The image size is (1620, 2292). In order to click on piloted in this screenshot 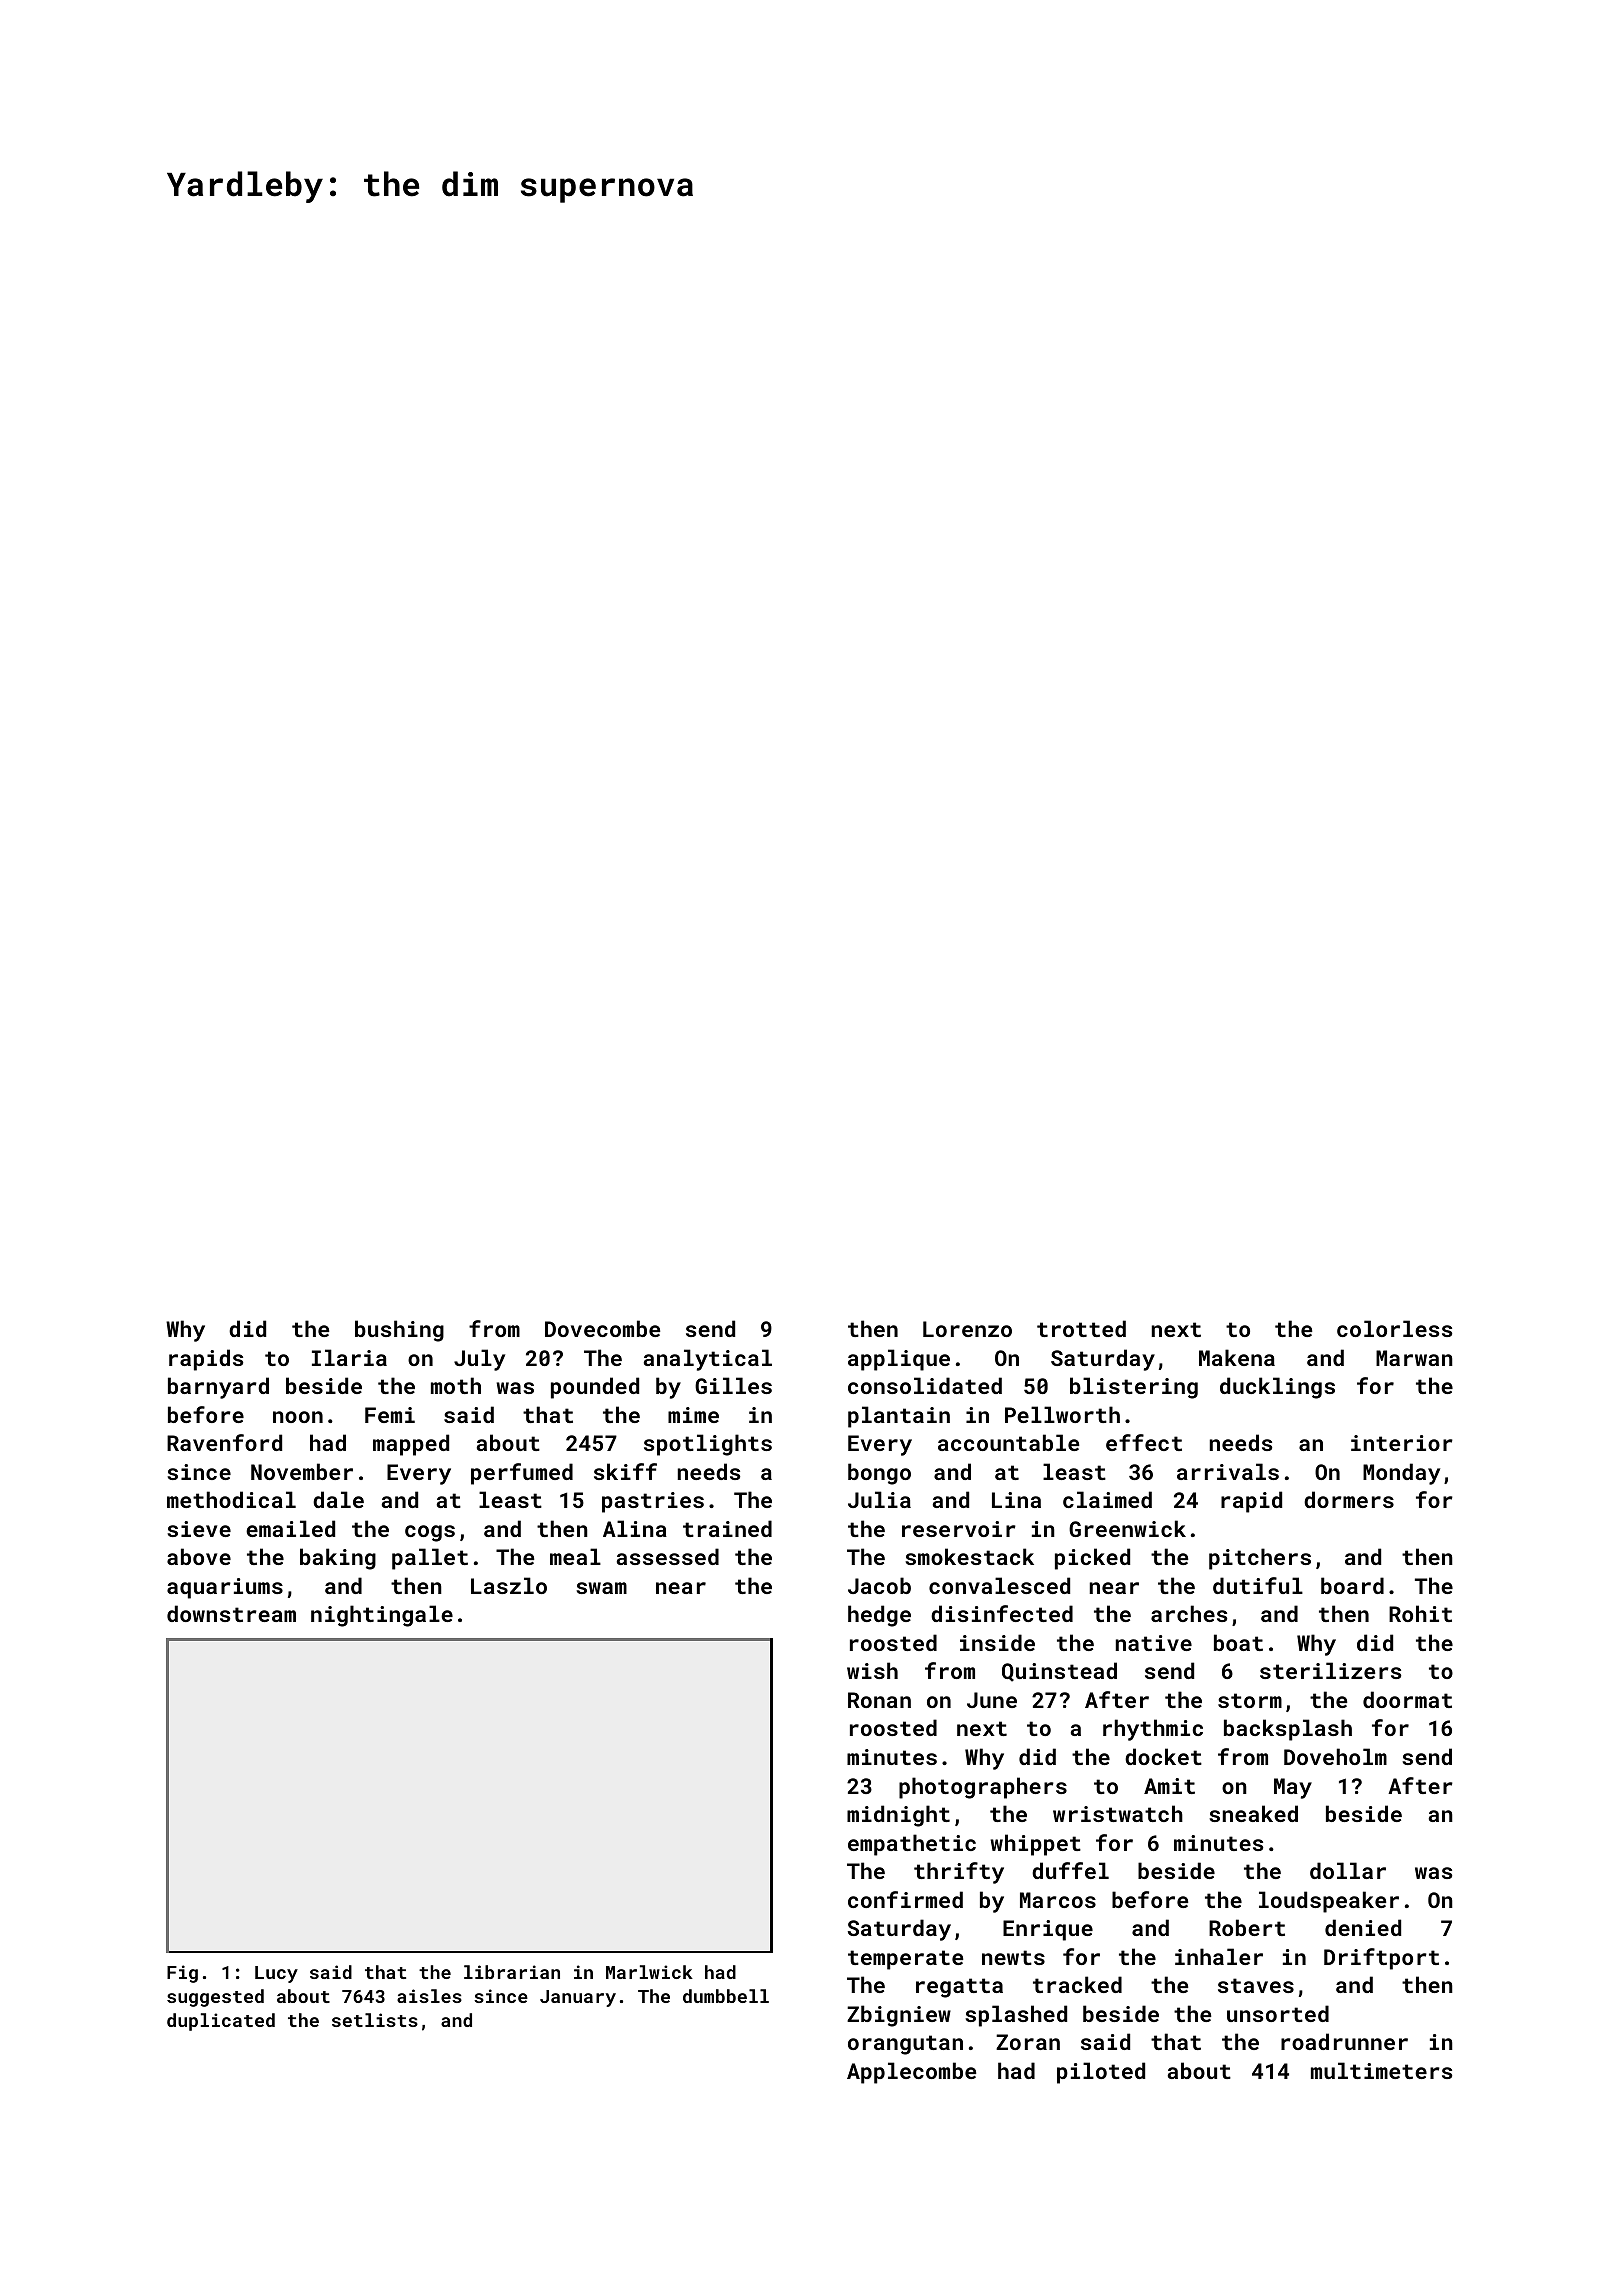, I will do `click(1101, 2073)`.
